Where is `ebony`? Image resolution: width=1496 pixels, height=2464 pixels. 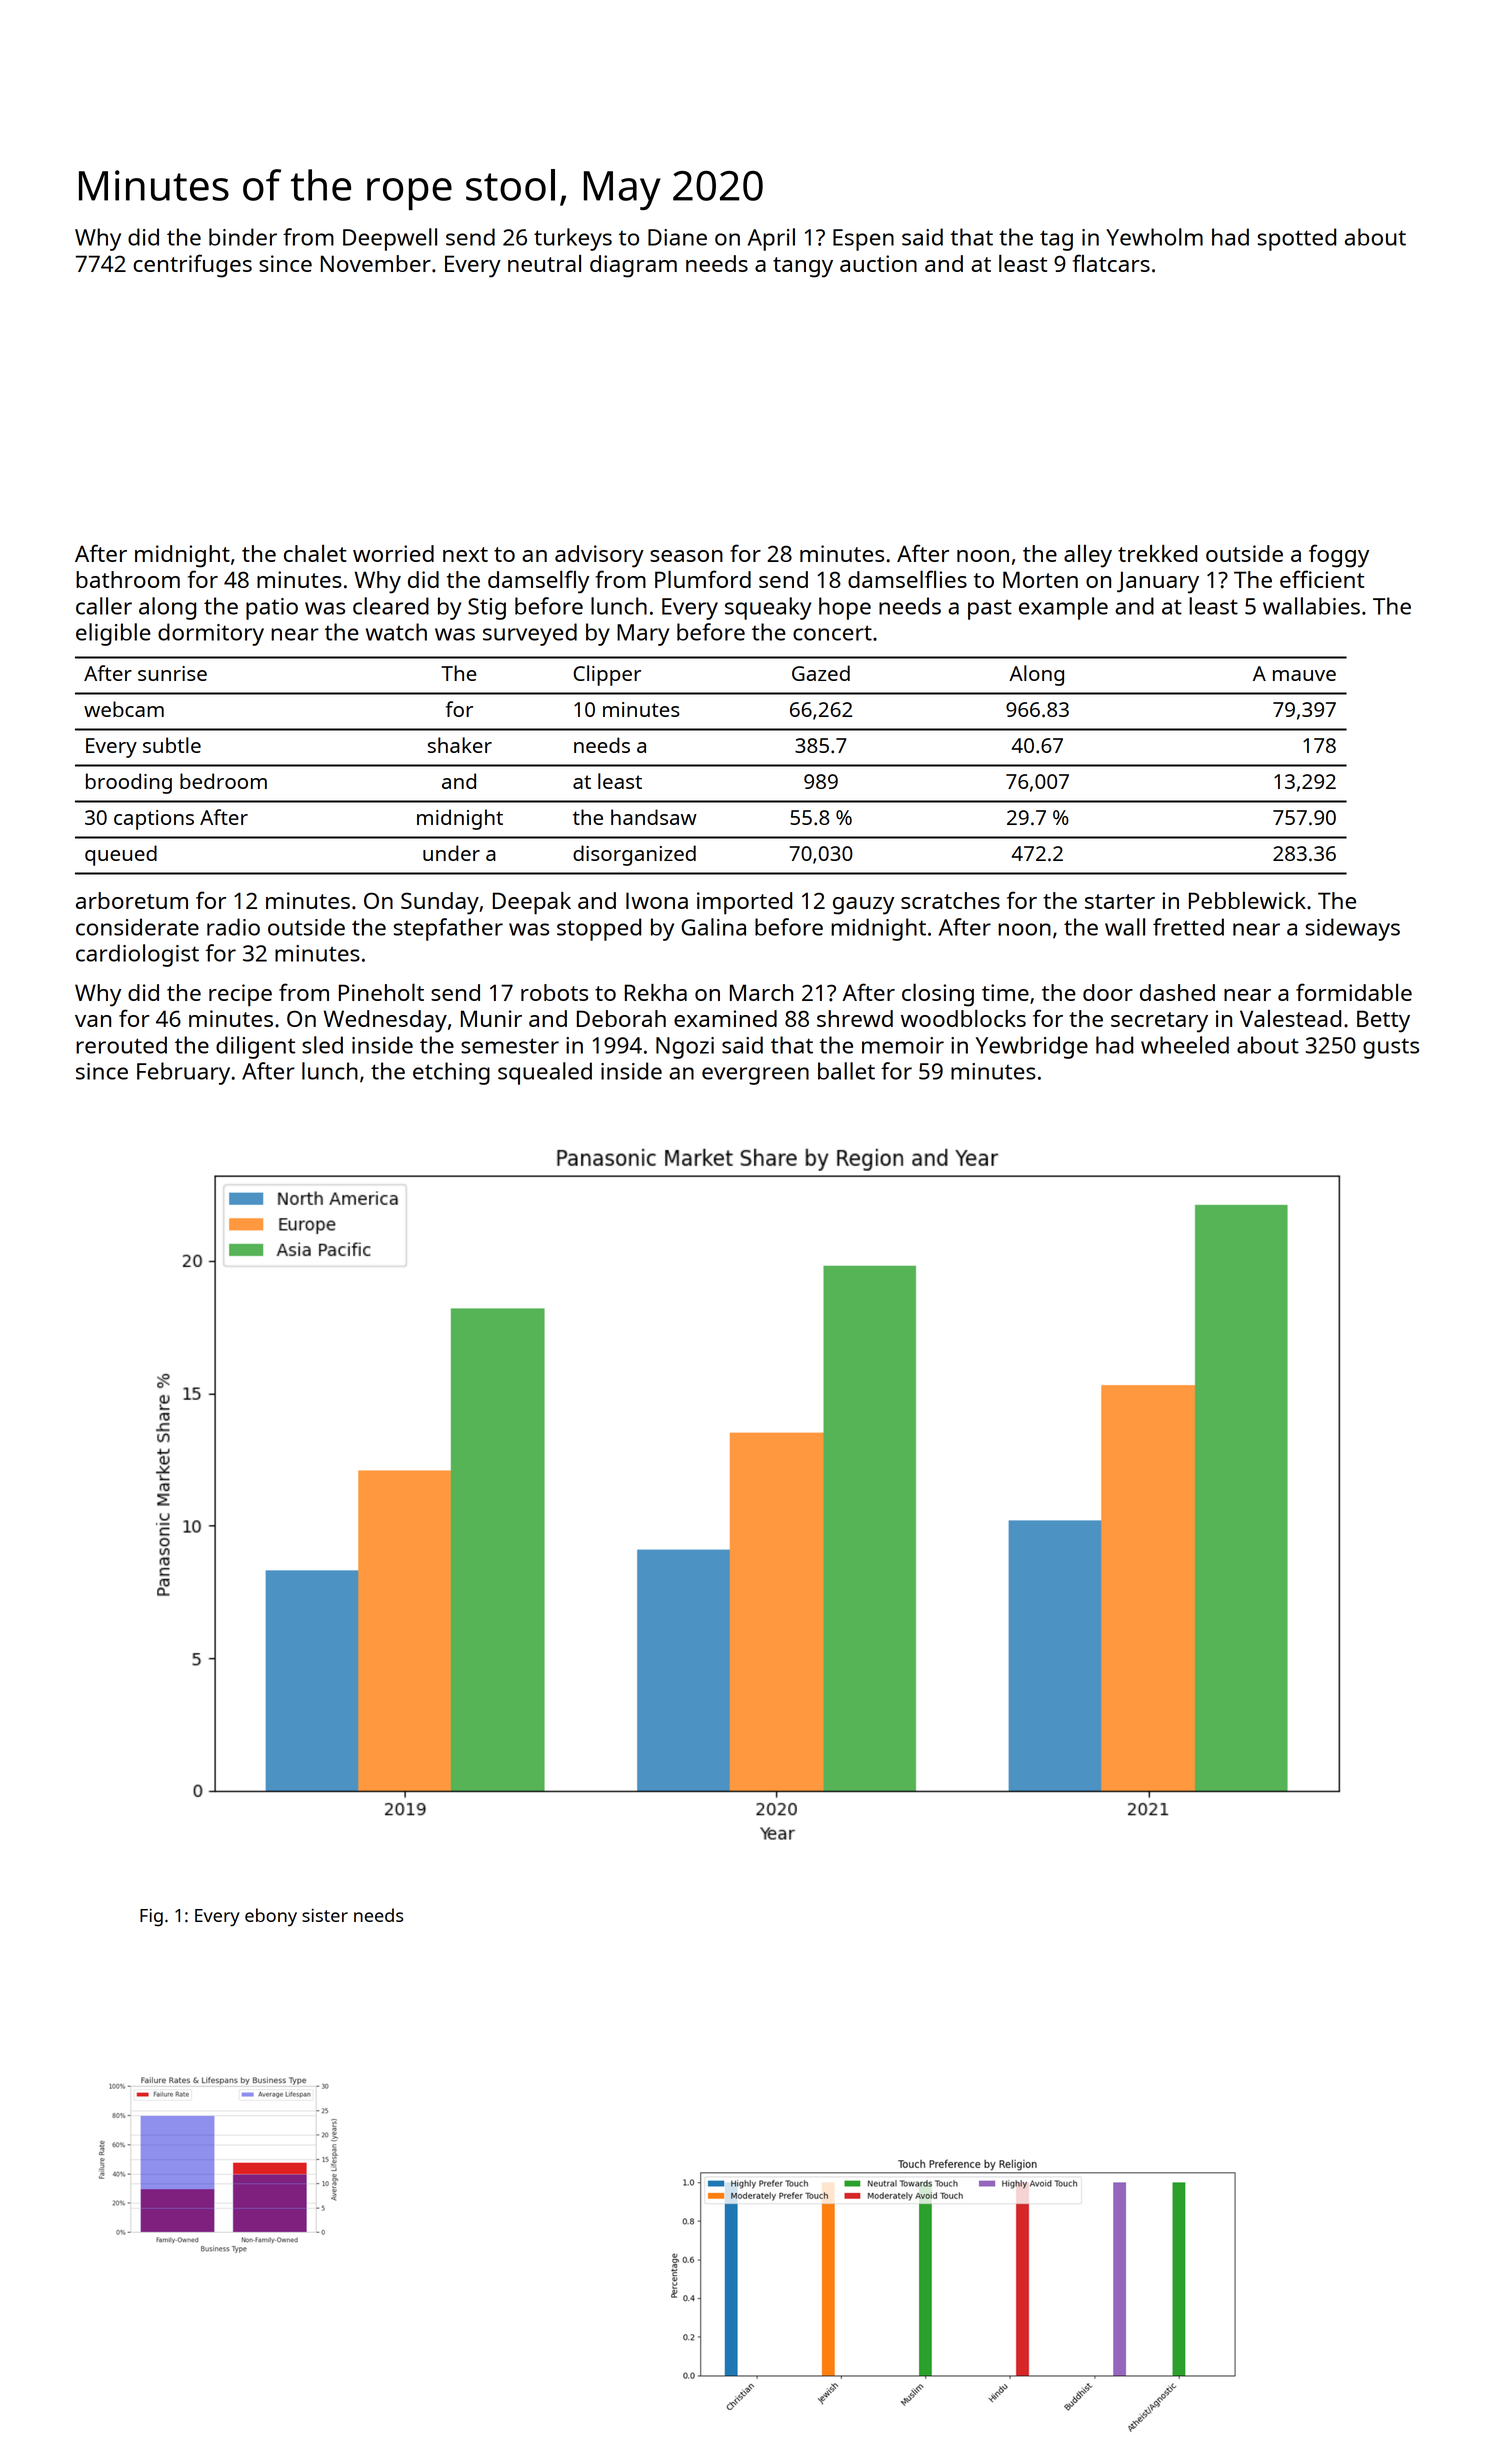
ebony is located at coordinates (271, 1917).
